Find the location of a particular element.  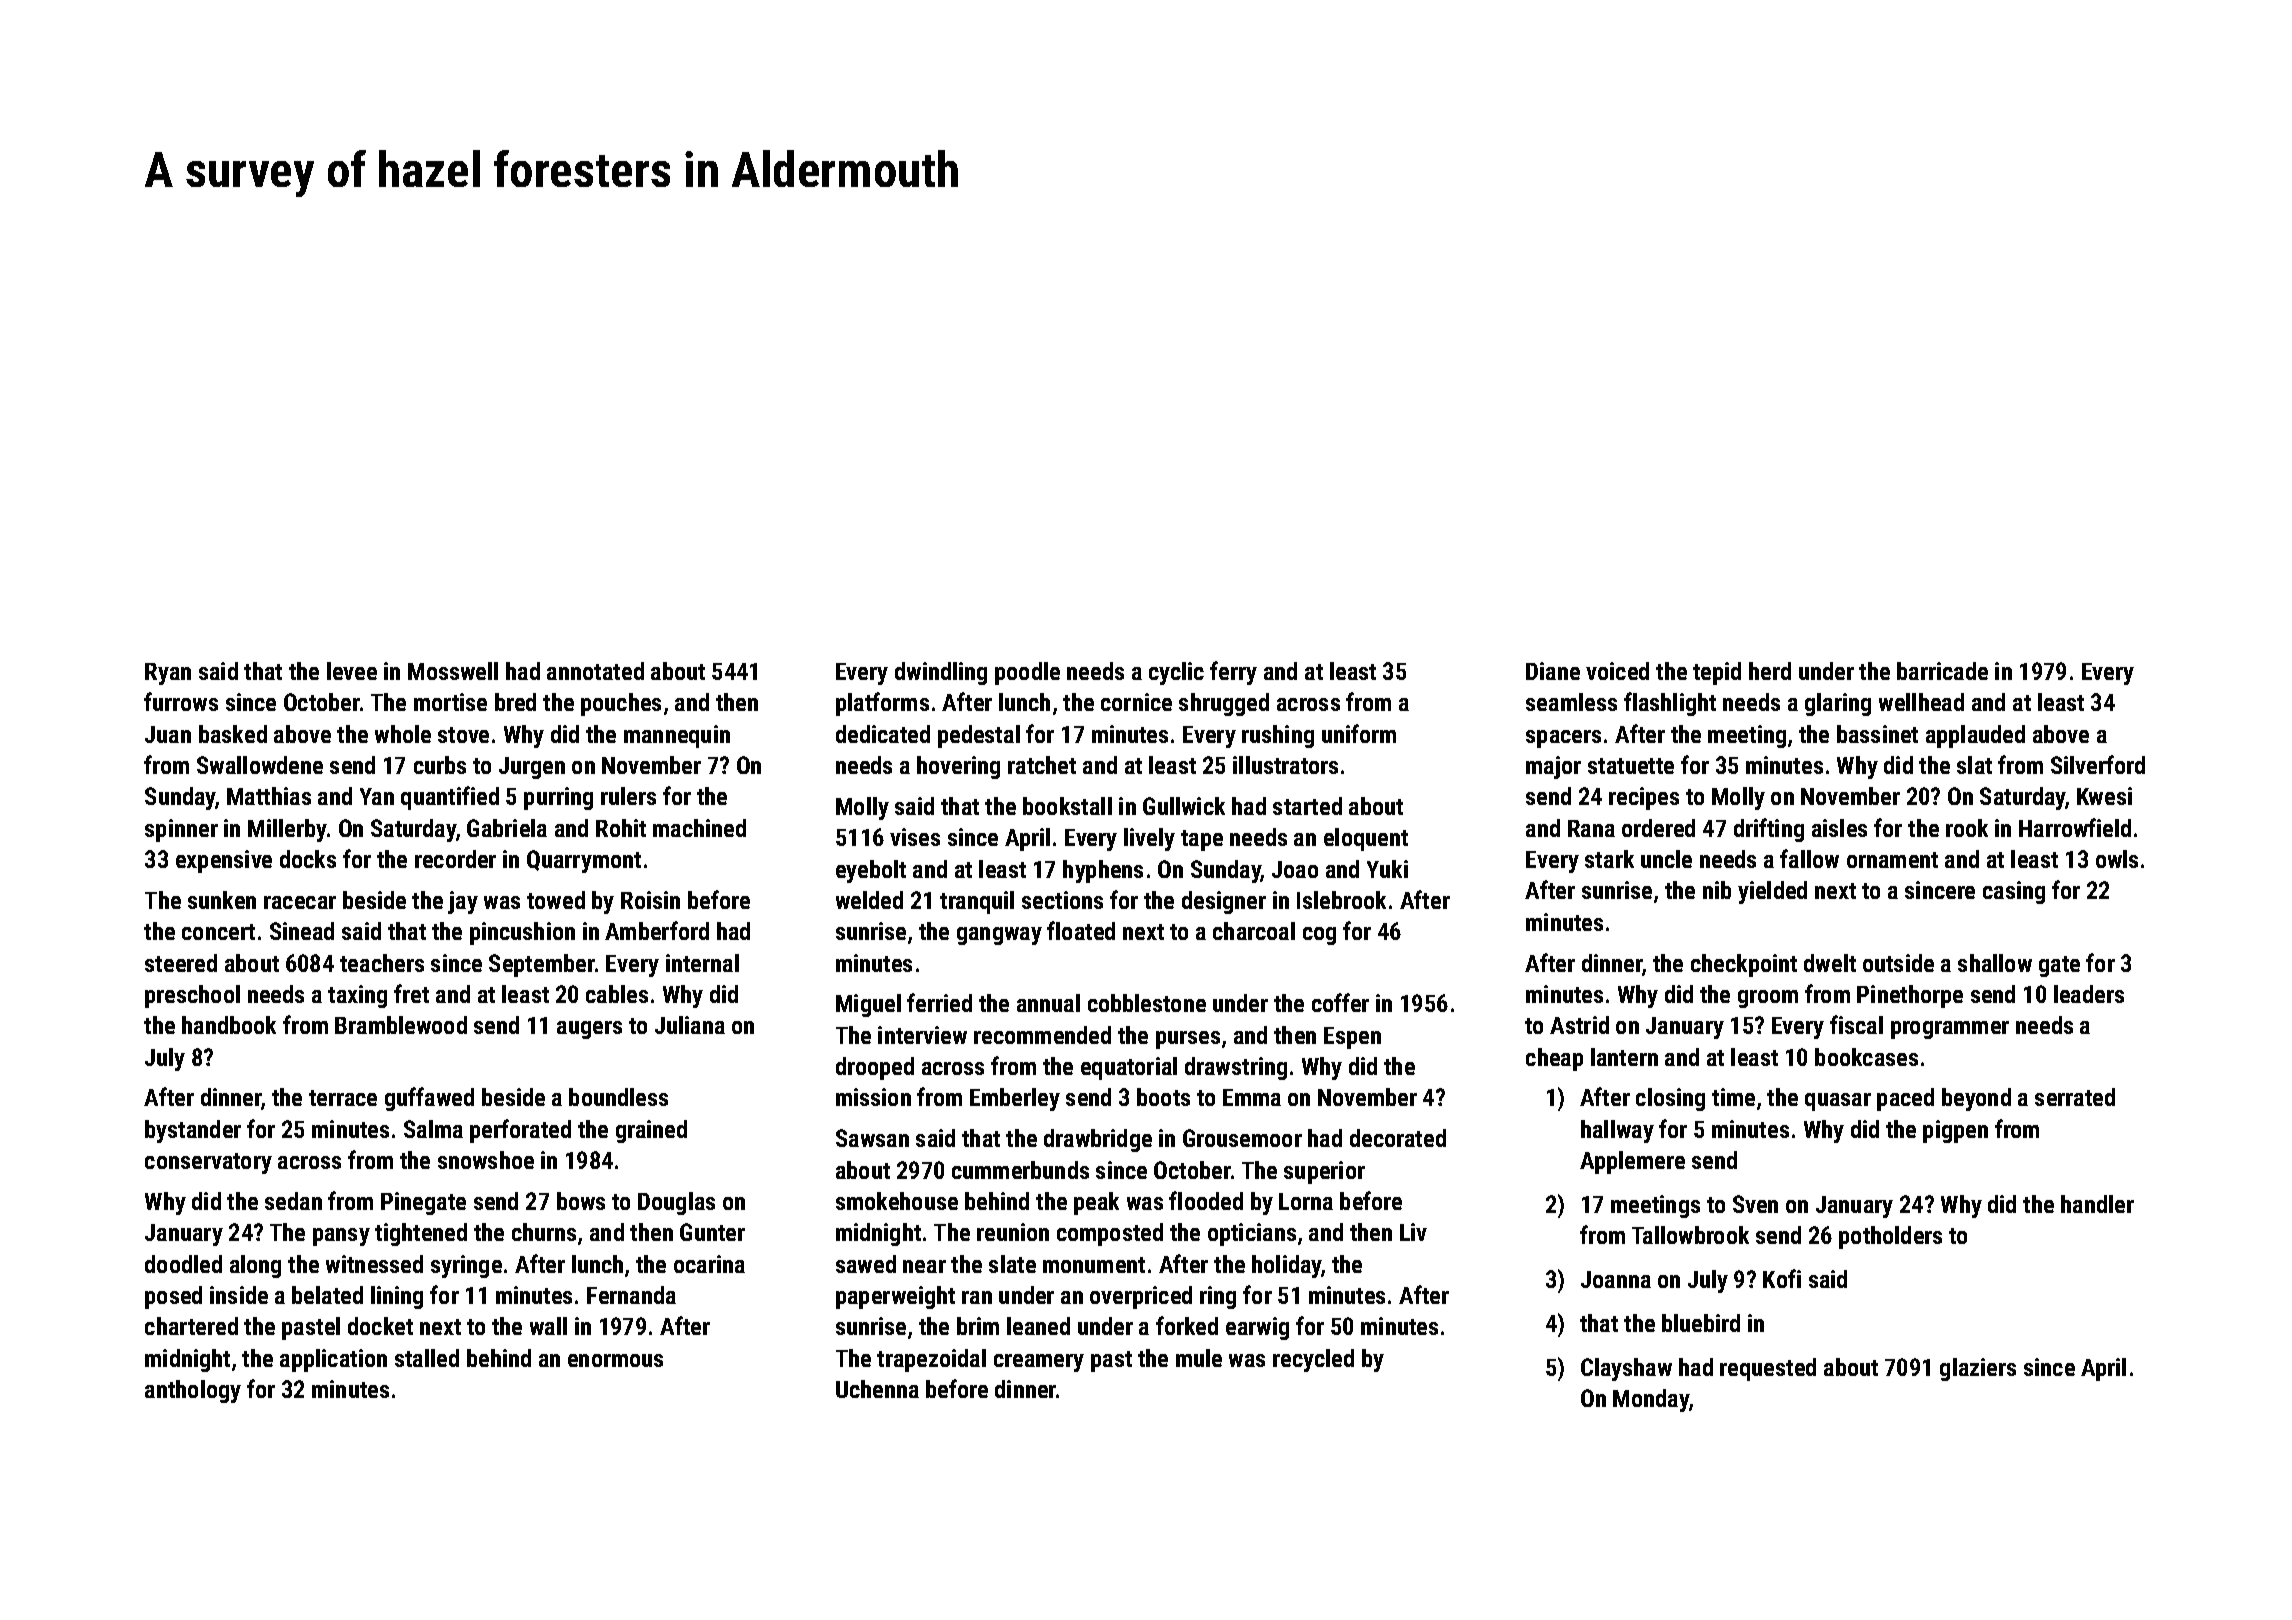

conservatory is located at coordinates (208, 1163).
